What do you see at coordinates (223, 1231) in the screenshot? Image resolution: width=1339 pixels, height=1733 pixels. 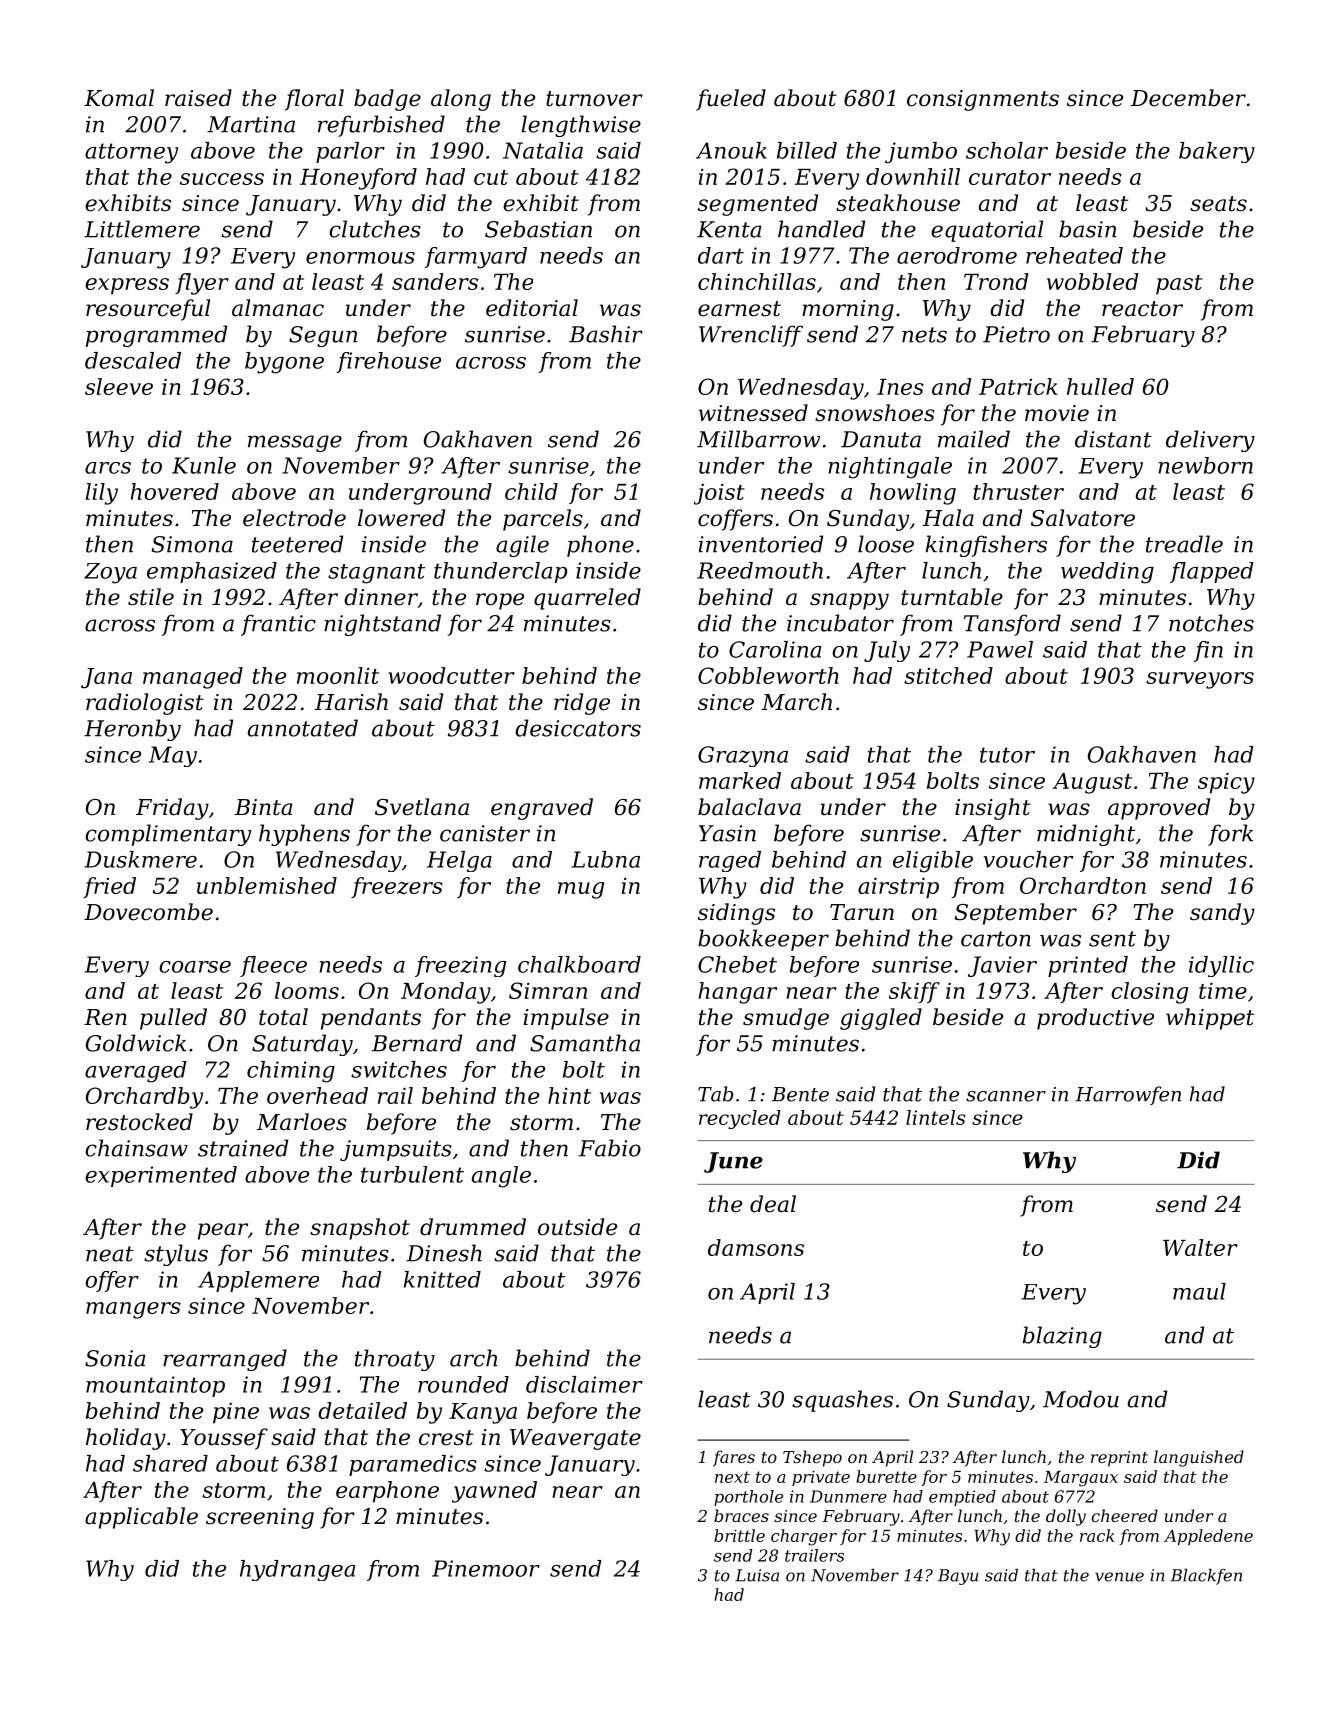 I see `pear` at bounding box center [223, 1231].
